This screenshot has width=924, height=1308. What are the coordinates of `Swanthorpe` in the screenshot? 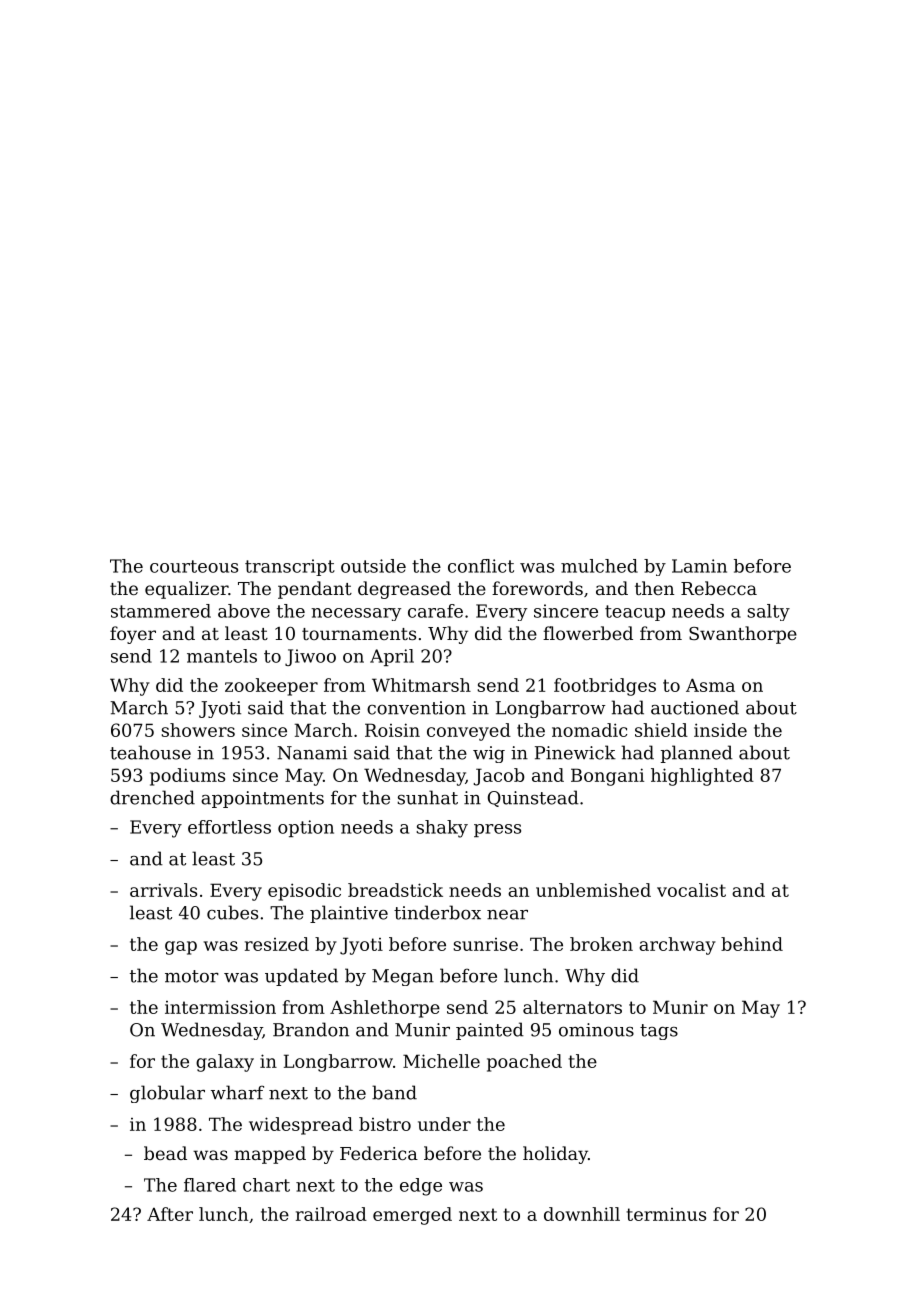 It's located at (743, 635).
